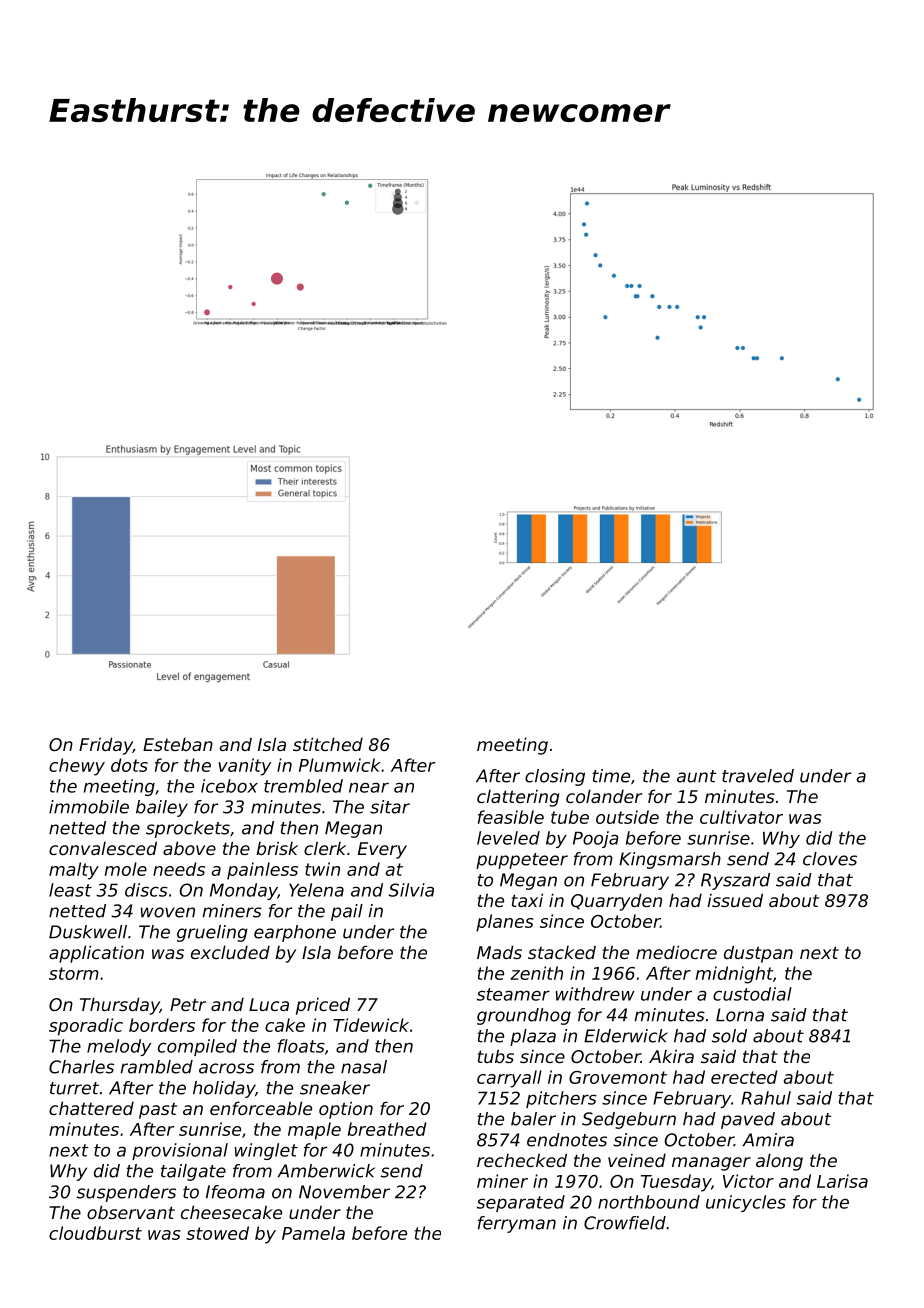 This document has width=924, height=1308. I want to click on provisional, so click(180, 1151).
